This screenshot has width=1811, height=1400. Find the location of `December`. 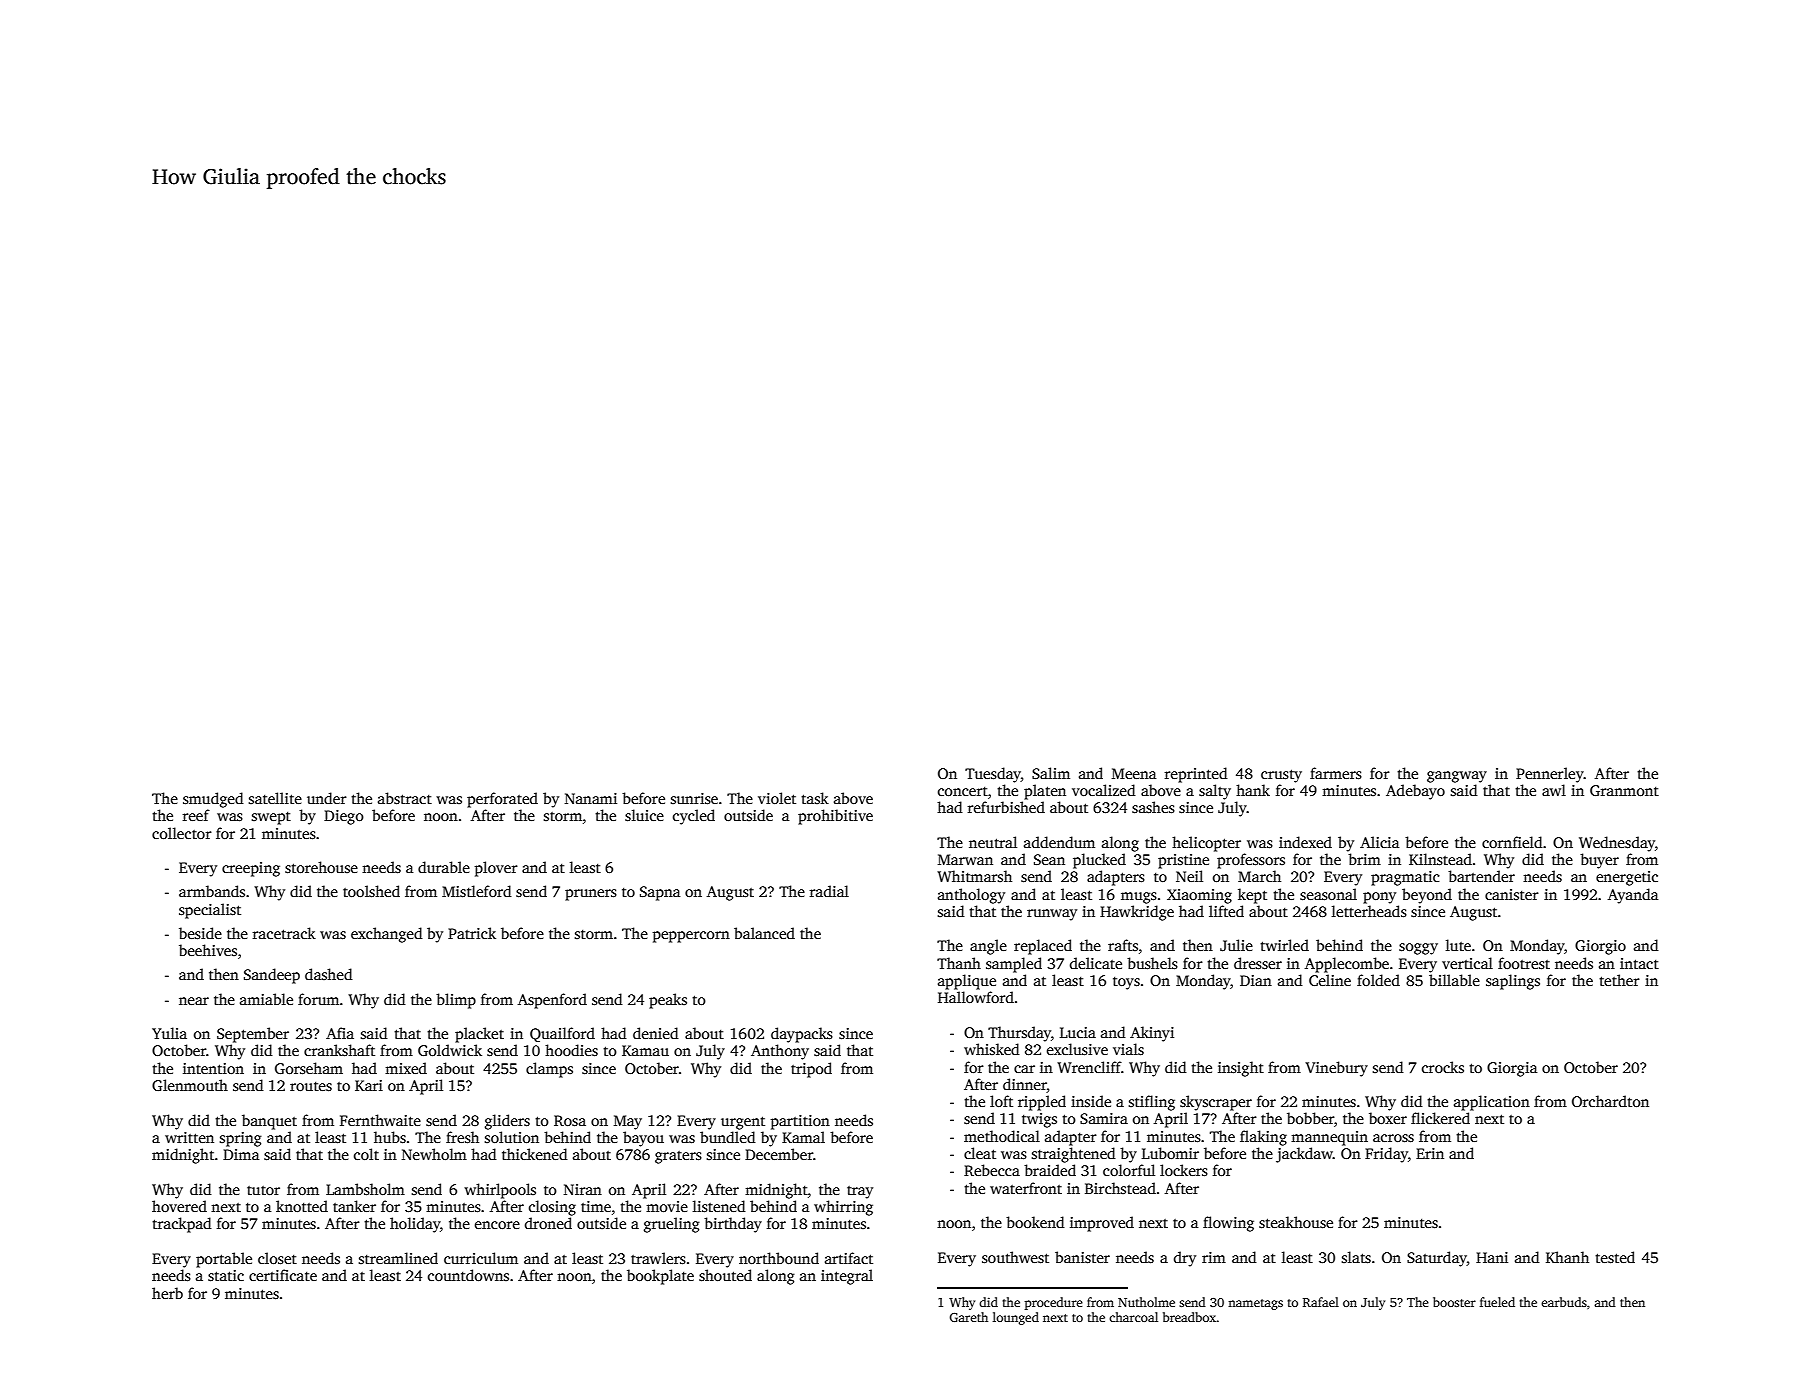

December is located at coordinates (779, 1154).
